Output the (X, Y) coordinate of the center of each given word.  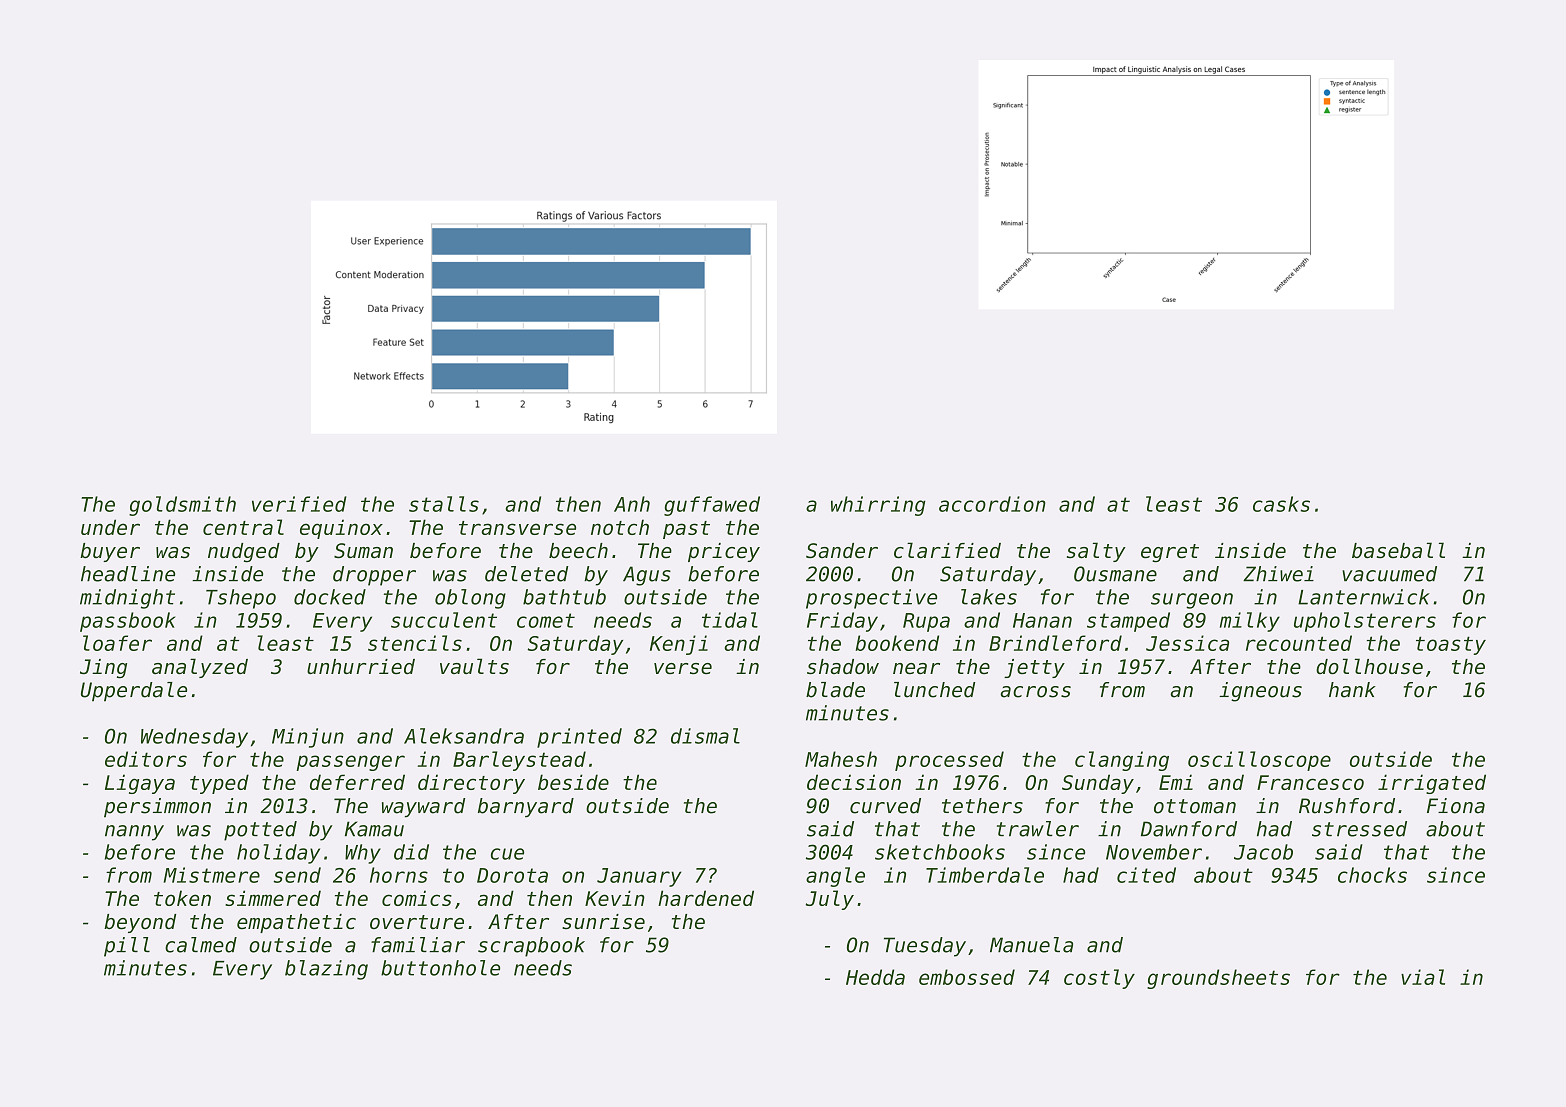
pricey (724, 552)
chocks (1372, 875)
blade (835, 690)
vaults (474, 666)
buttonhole (440, 968)
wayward (424, 808)
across (1035, 692)
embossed (967, 977)
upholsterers (1365, 622)
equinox (341, 529)
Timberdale (985, 875)
